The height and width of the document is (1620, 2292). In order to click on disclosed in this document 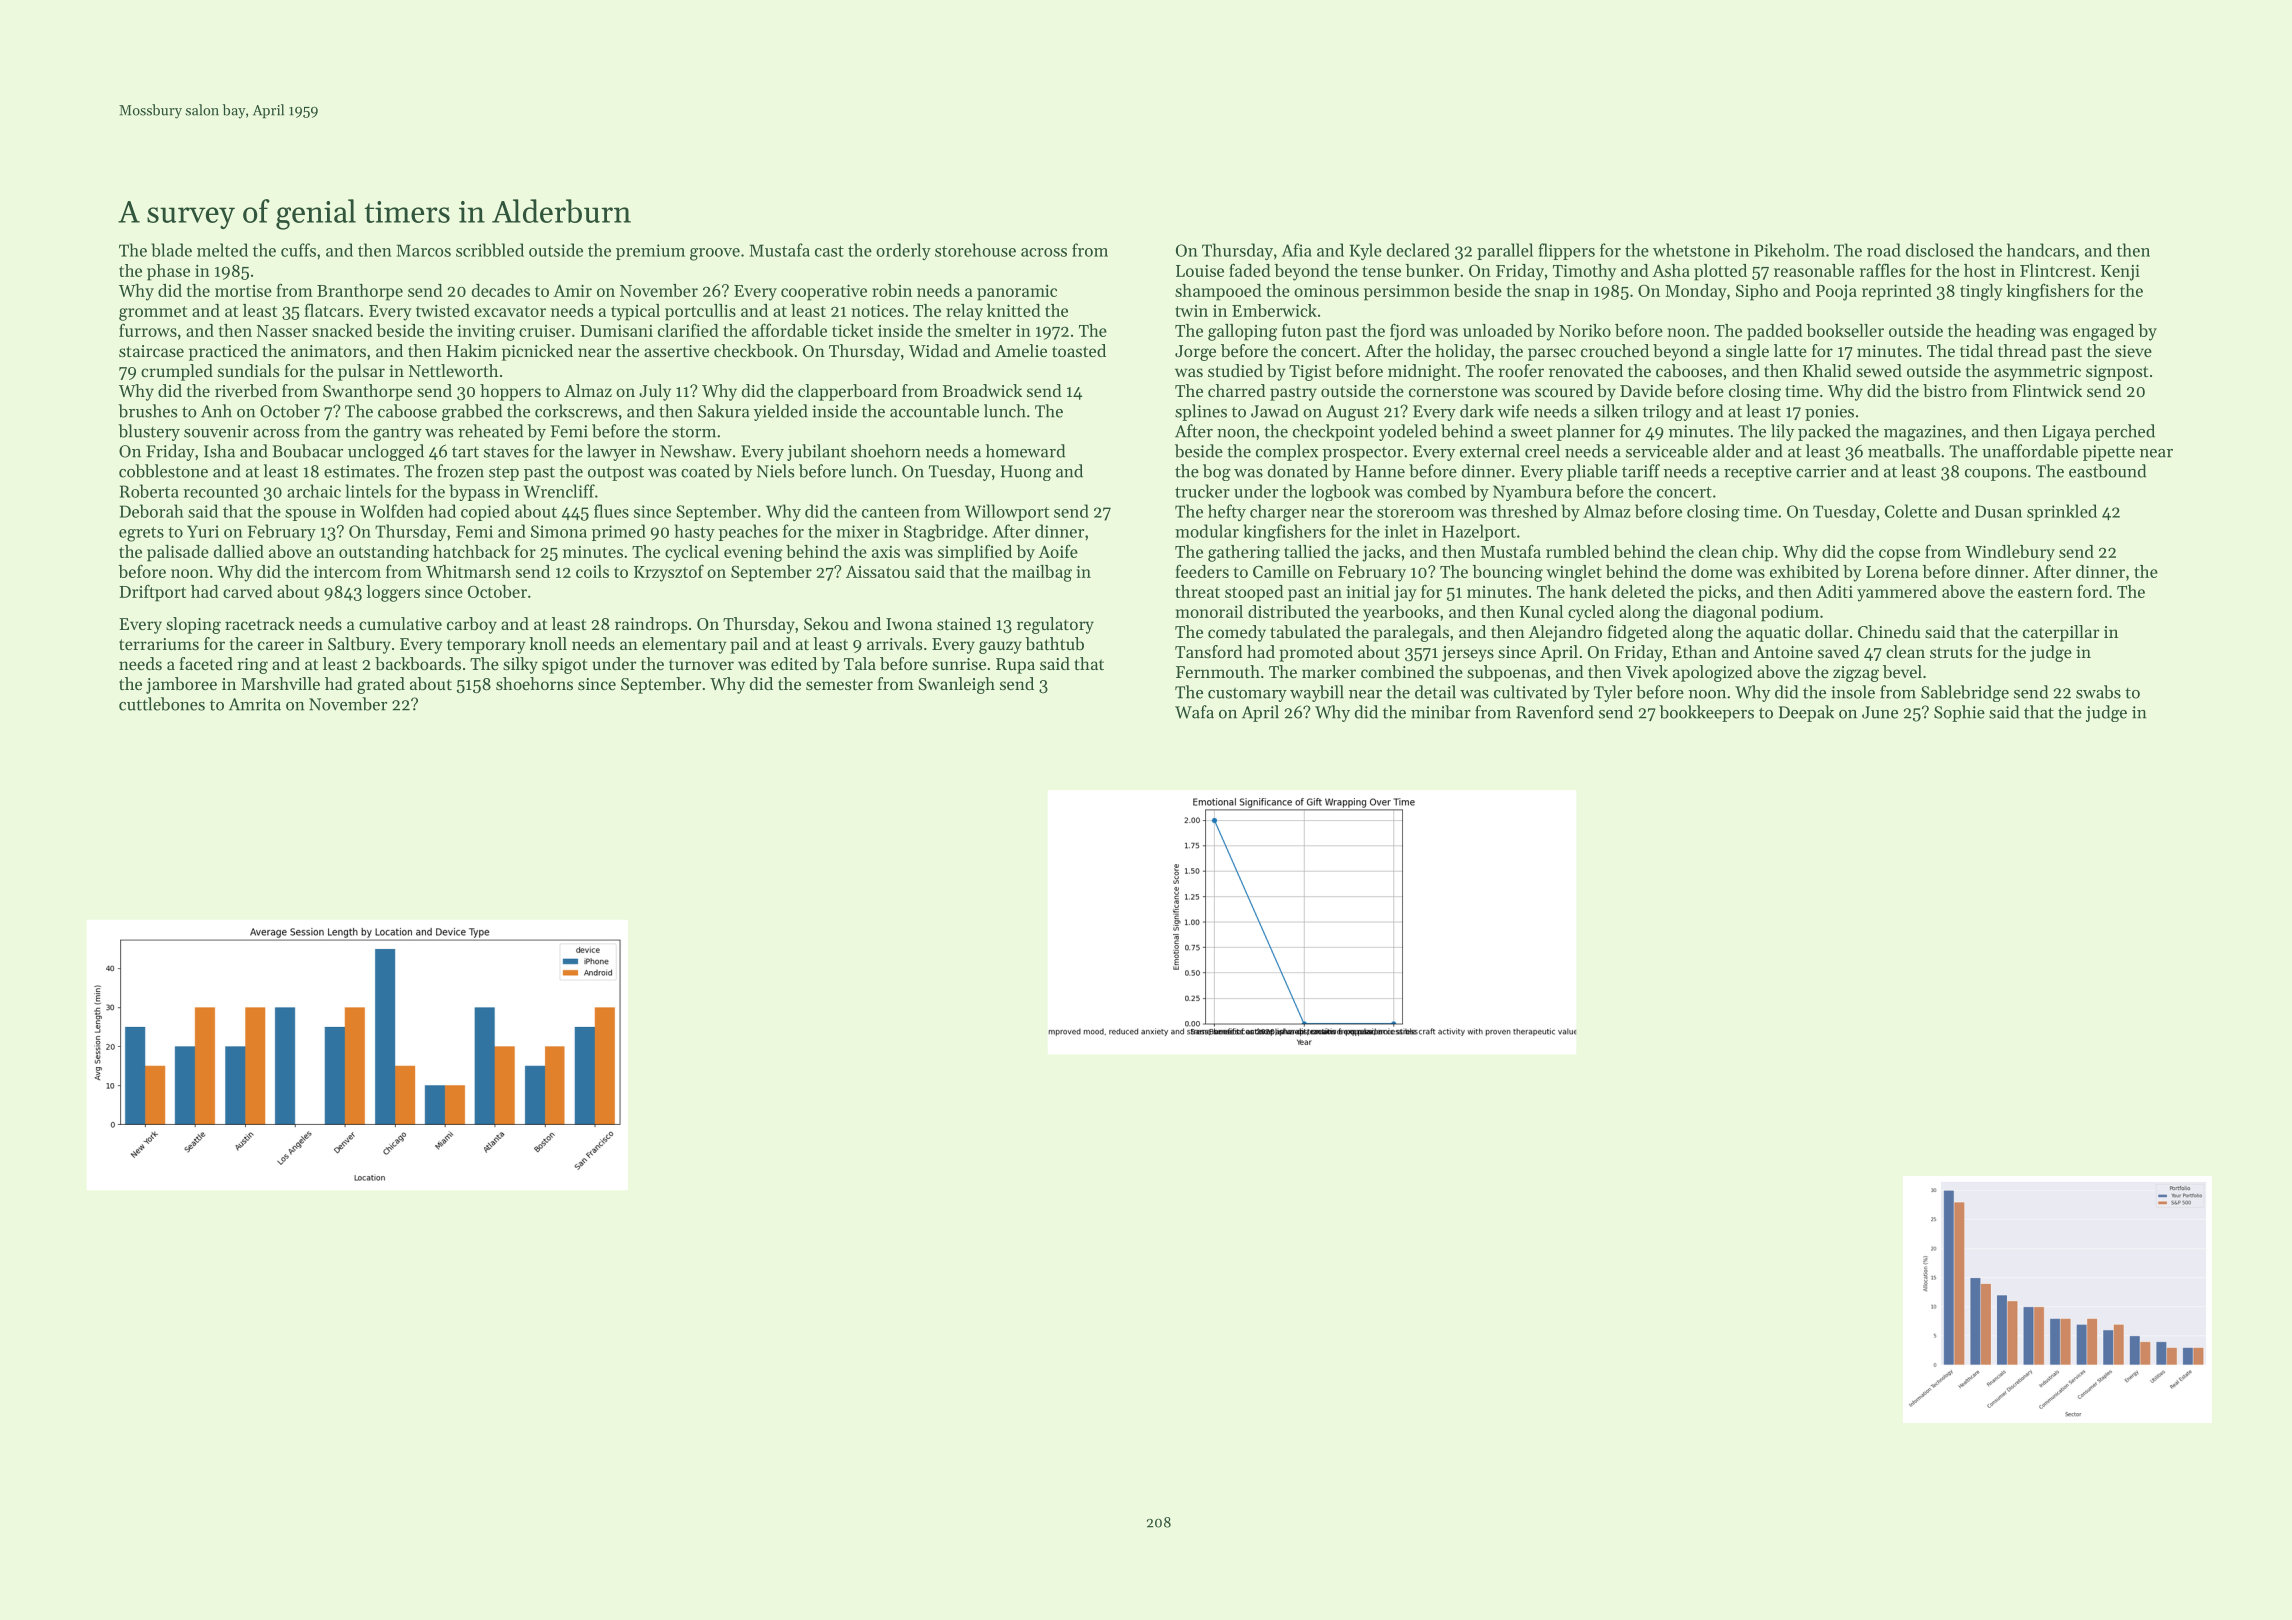, I will do `click(1940, 250)`.
